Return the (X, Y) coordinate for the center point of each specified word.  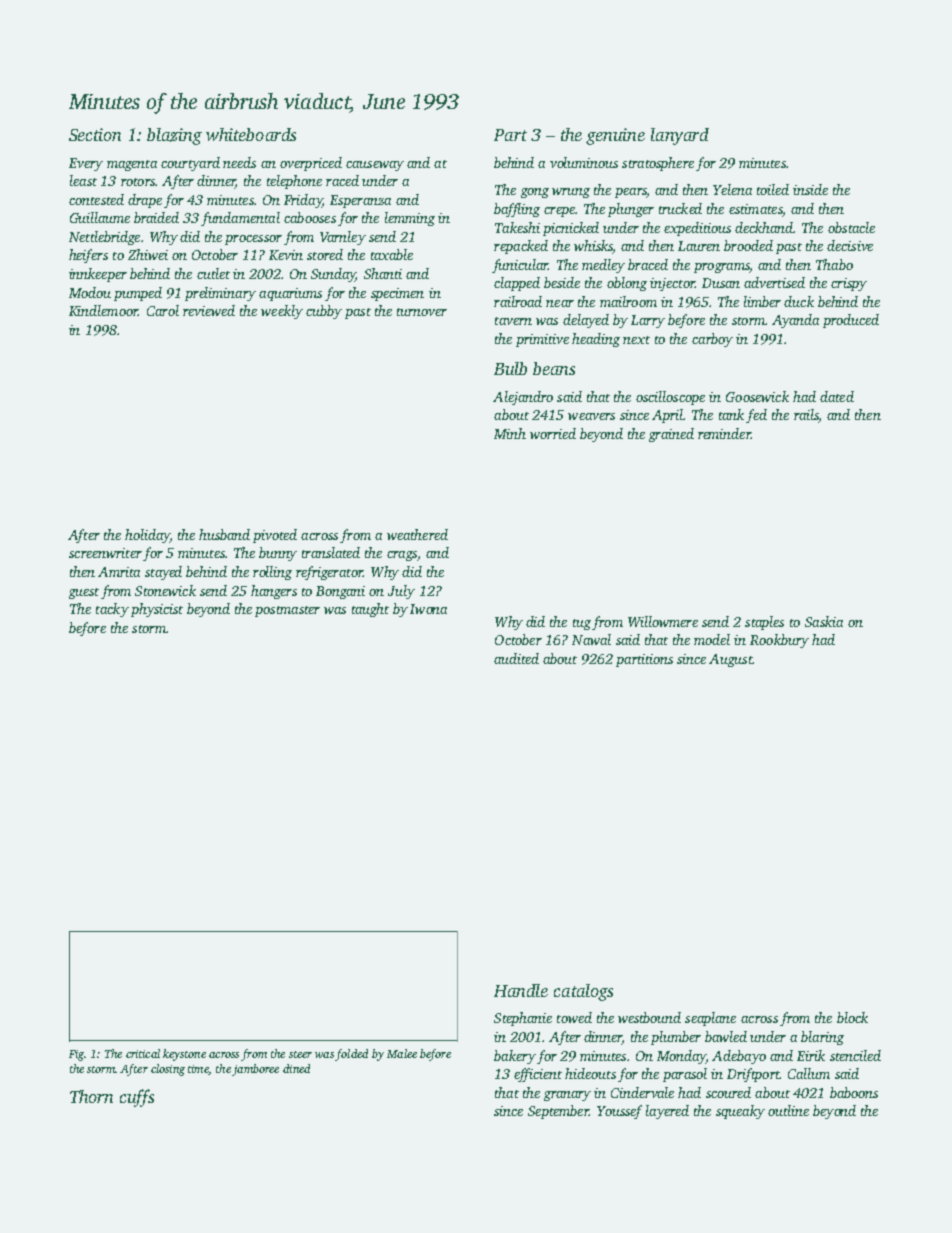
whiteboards (251, 134)
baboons (854, 1092)
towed (574, 1017)
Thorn (91, 1096)
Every (86, 164)
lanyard (680, 136)
